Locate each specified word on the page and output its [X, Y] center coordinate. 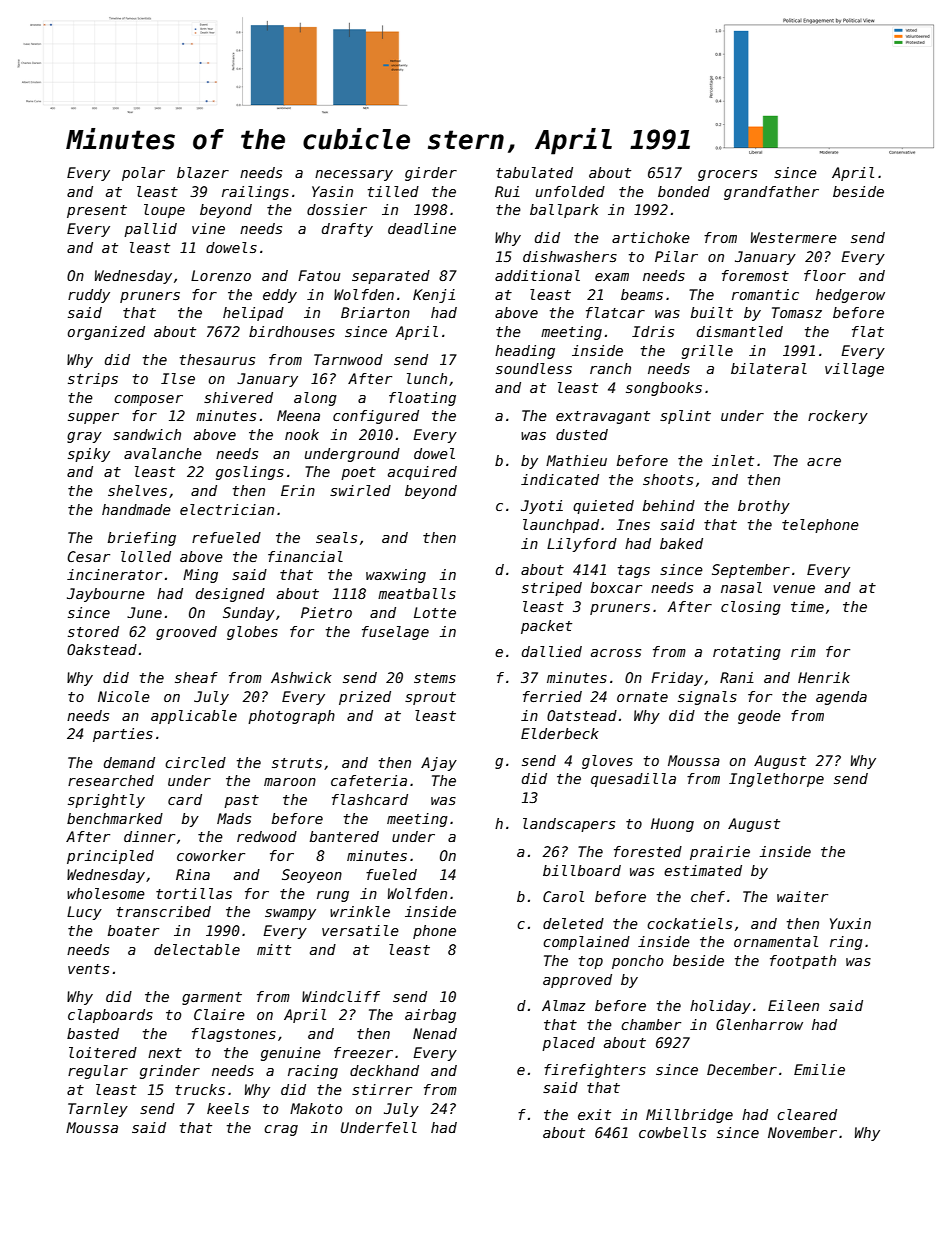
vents [88, 969]
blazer [203, 172]
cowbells [672, 1132]
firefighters [595, 1071]
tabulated [534, 172]
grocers [727, 175]
